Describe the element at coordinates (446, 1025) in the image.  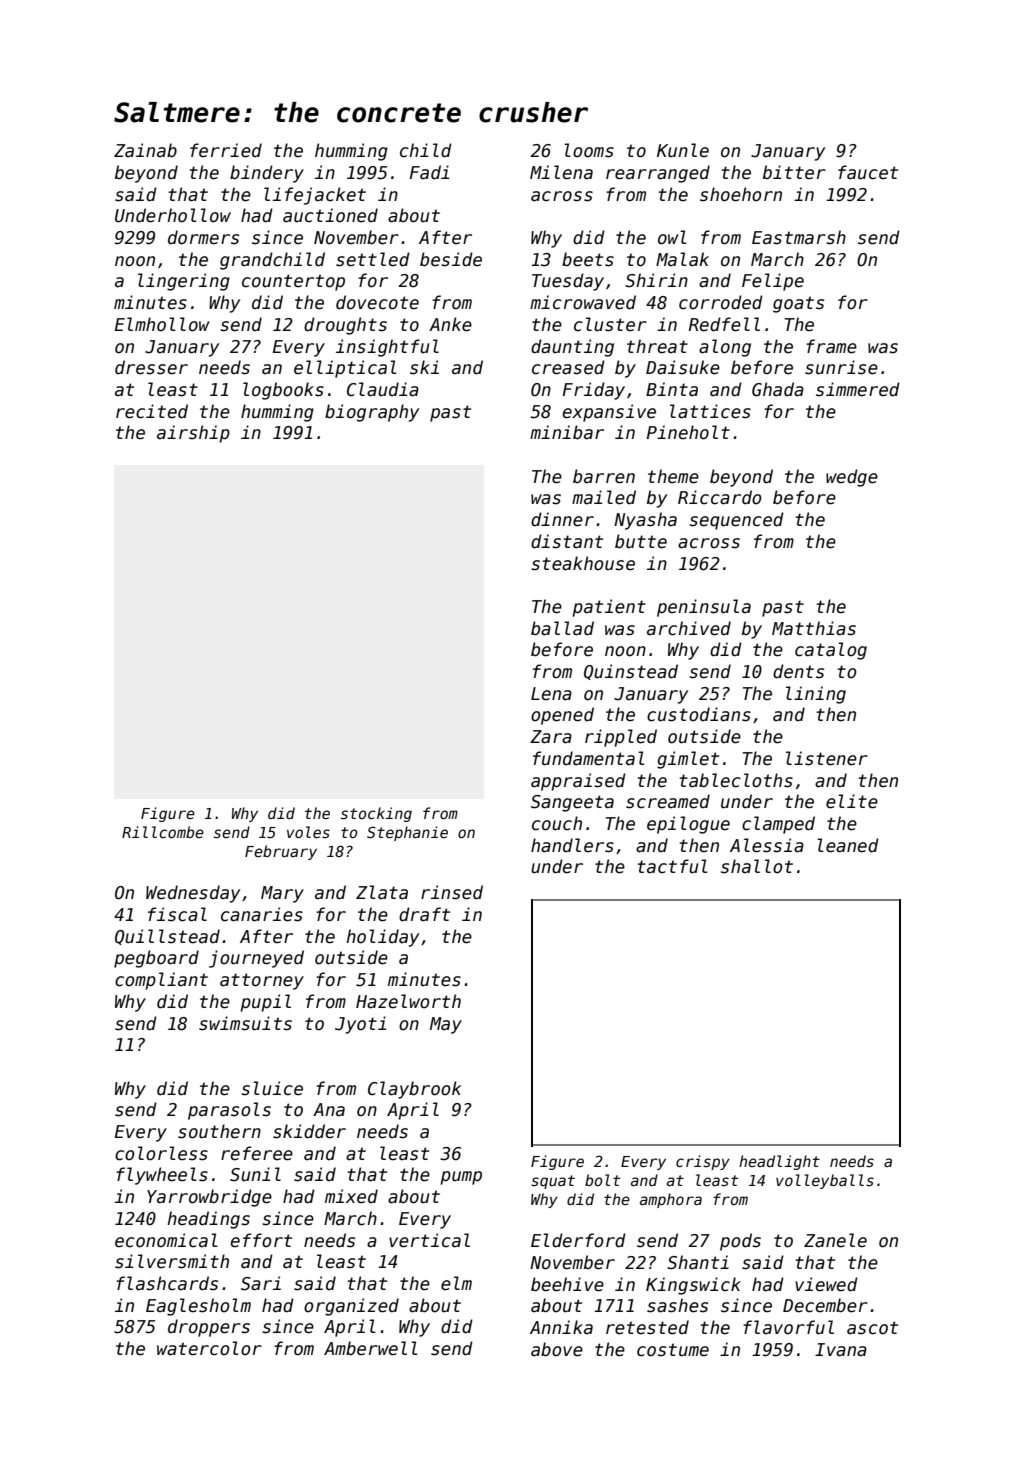
I see `May` at that location.
